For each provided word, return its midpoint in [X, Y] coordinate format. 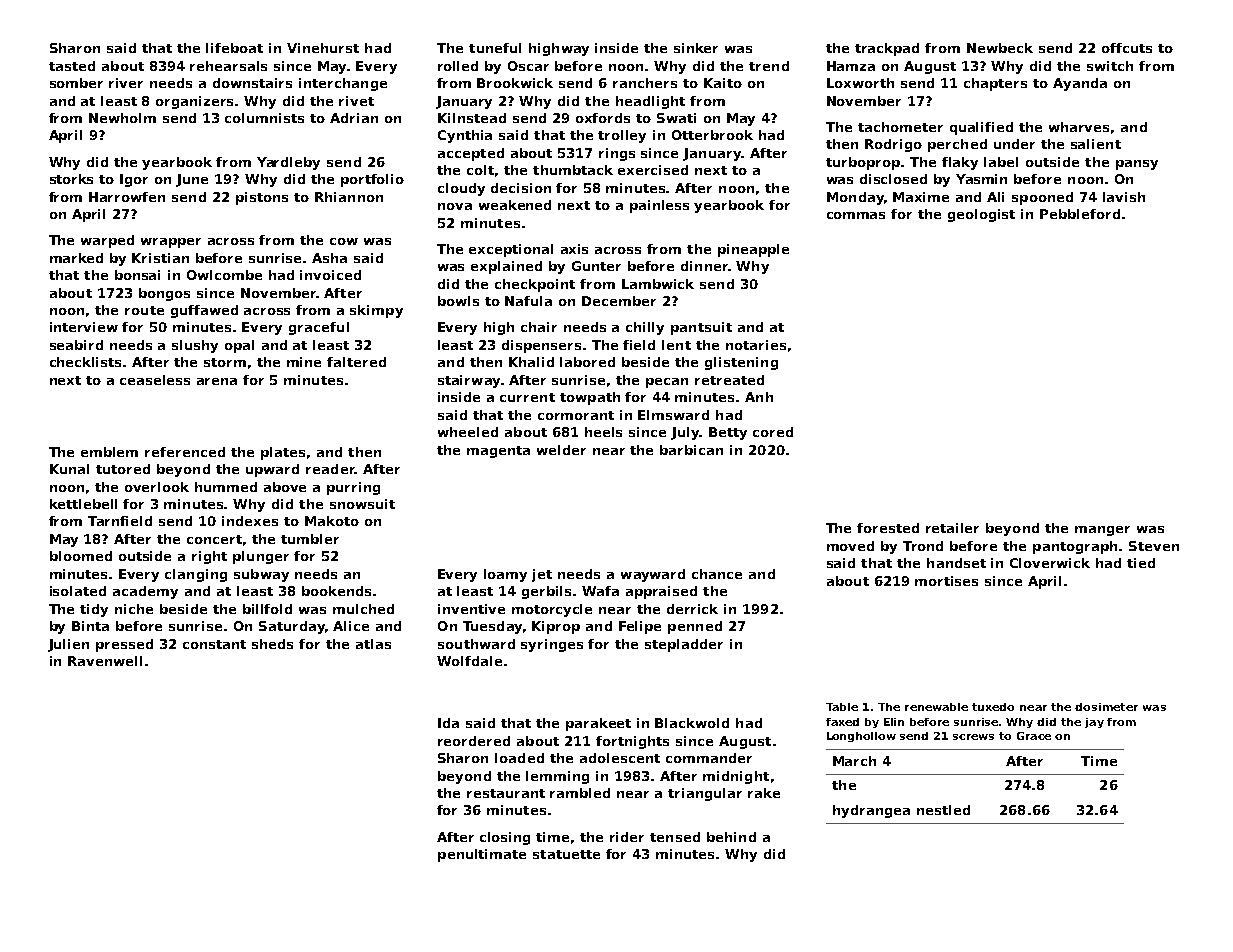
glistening [741, 363]
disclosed [893, 179]
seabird [76, 345]
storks [71, 179]
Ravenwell [105, 661]
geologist [981, 215]
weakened [515, 205]
